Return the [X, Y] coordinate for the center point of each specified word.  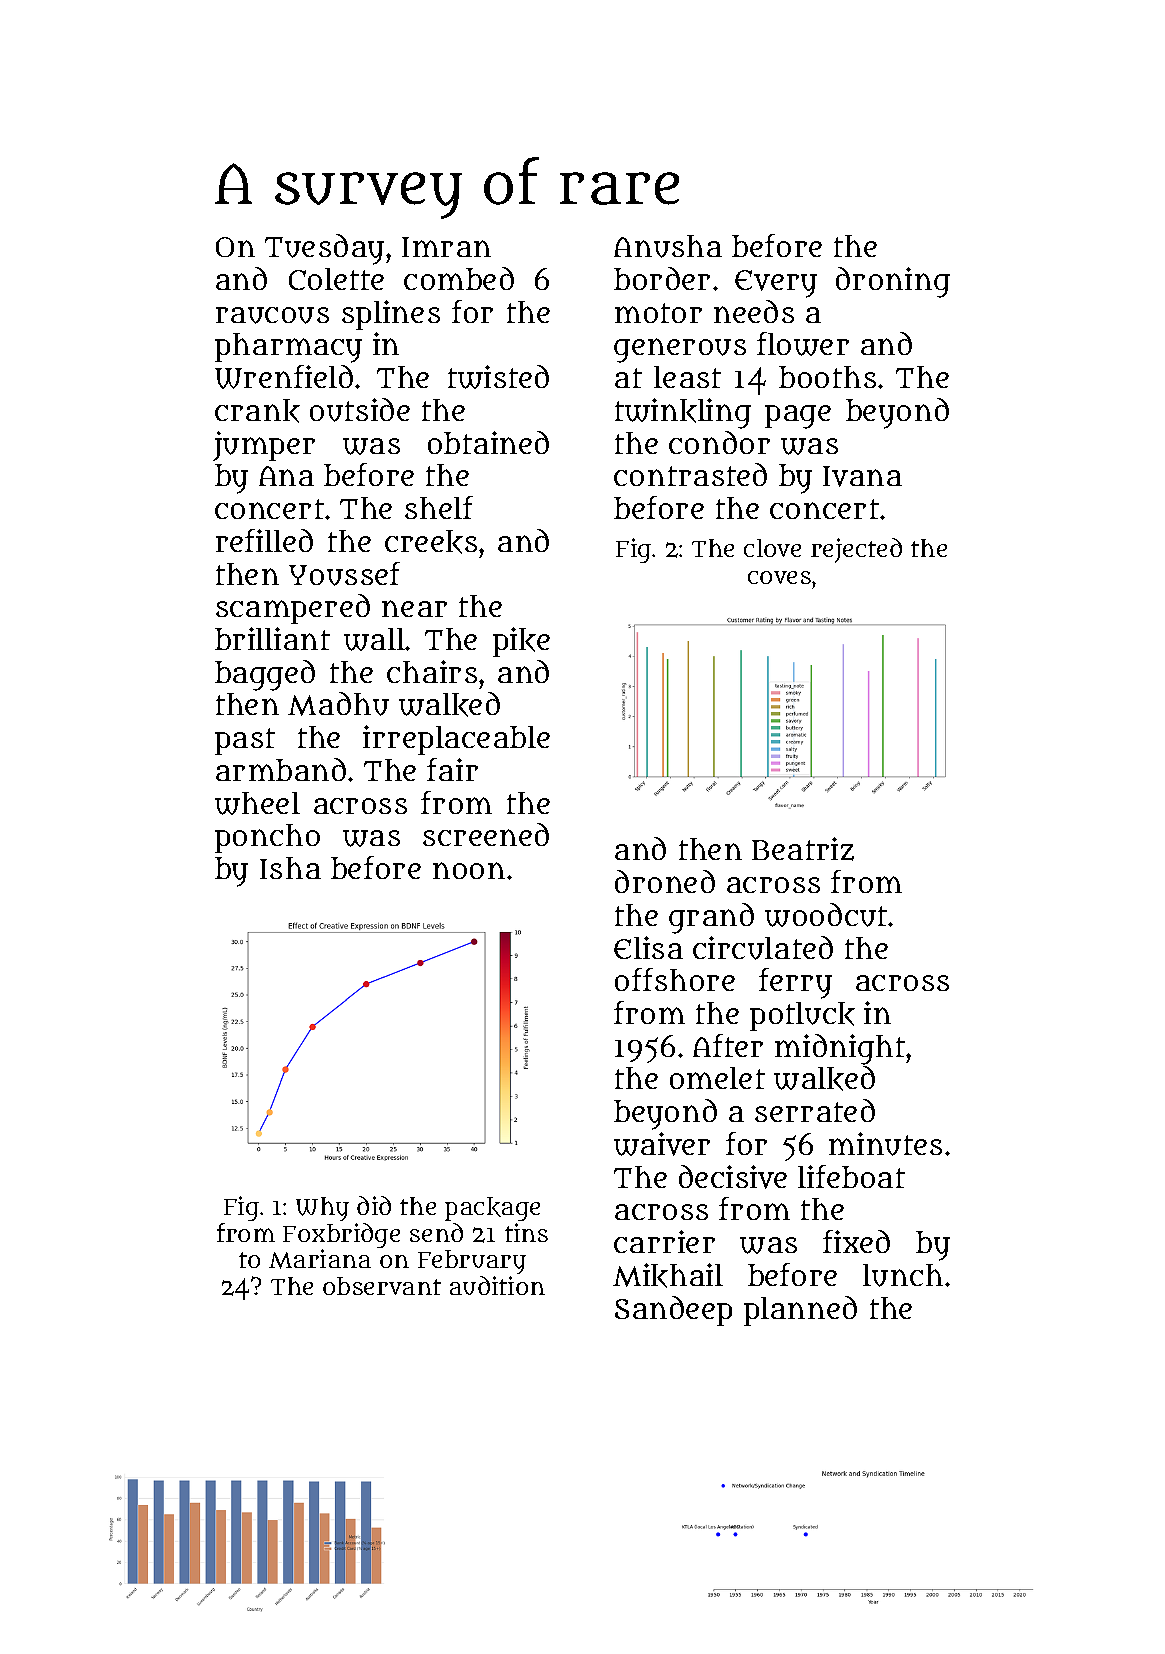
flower [803, 344]
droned [665, 881]
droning [893, 282]
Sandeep [673, 1311]
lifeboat [851, 1176]
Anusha [668, 246]
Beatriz [803, 849]
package [492, 1209]
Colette [336, 279]
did [374, 1205]
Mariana [320, 1259]
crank [257, 411]
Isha [290, 868]
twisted [498, 377]
